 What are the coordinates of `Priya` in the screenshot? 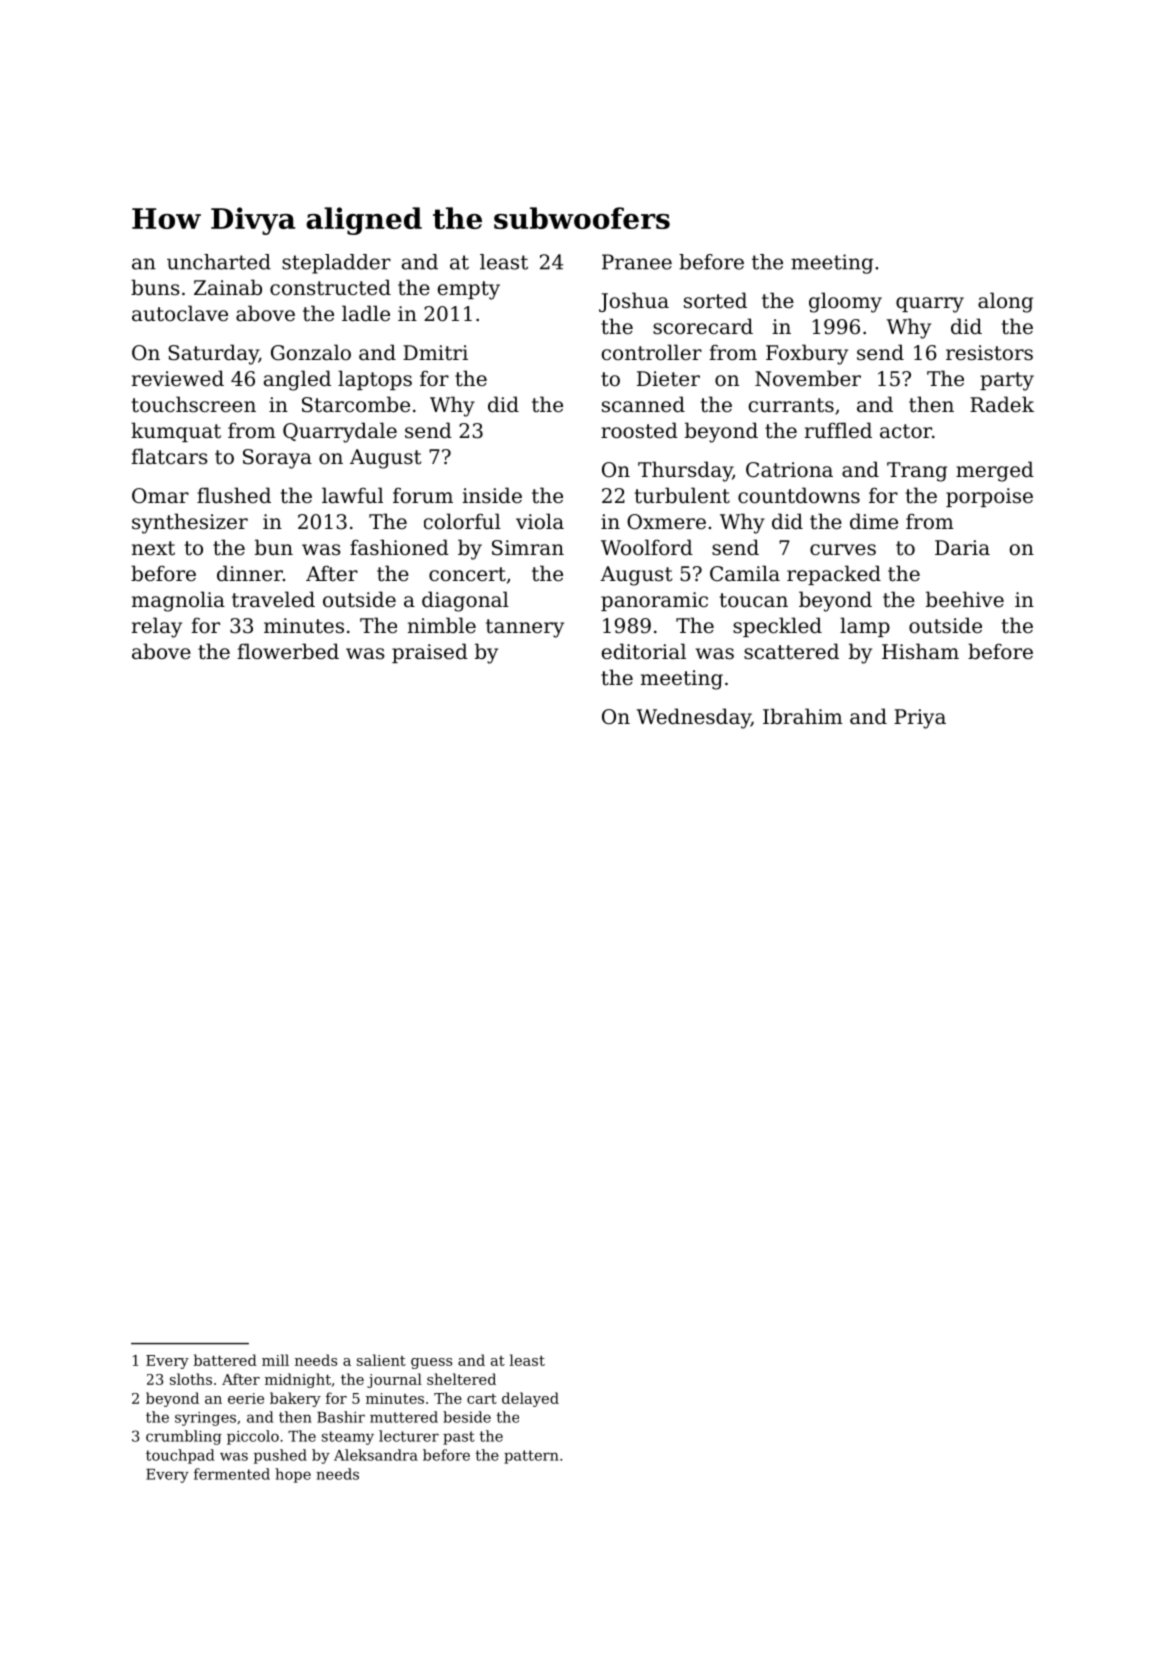 It's located at (920, 719).
